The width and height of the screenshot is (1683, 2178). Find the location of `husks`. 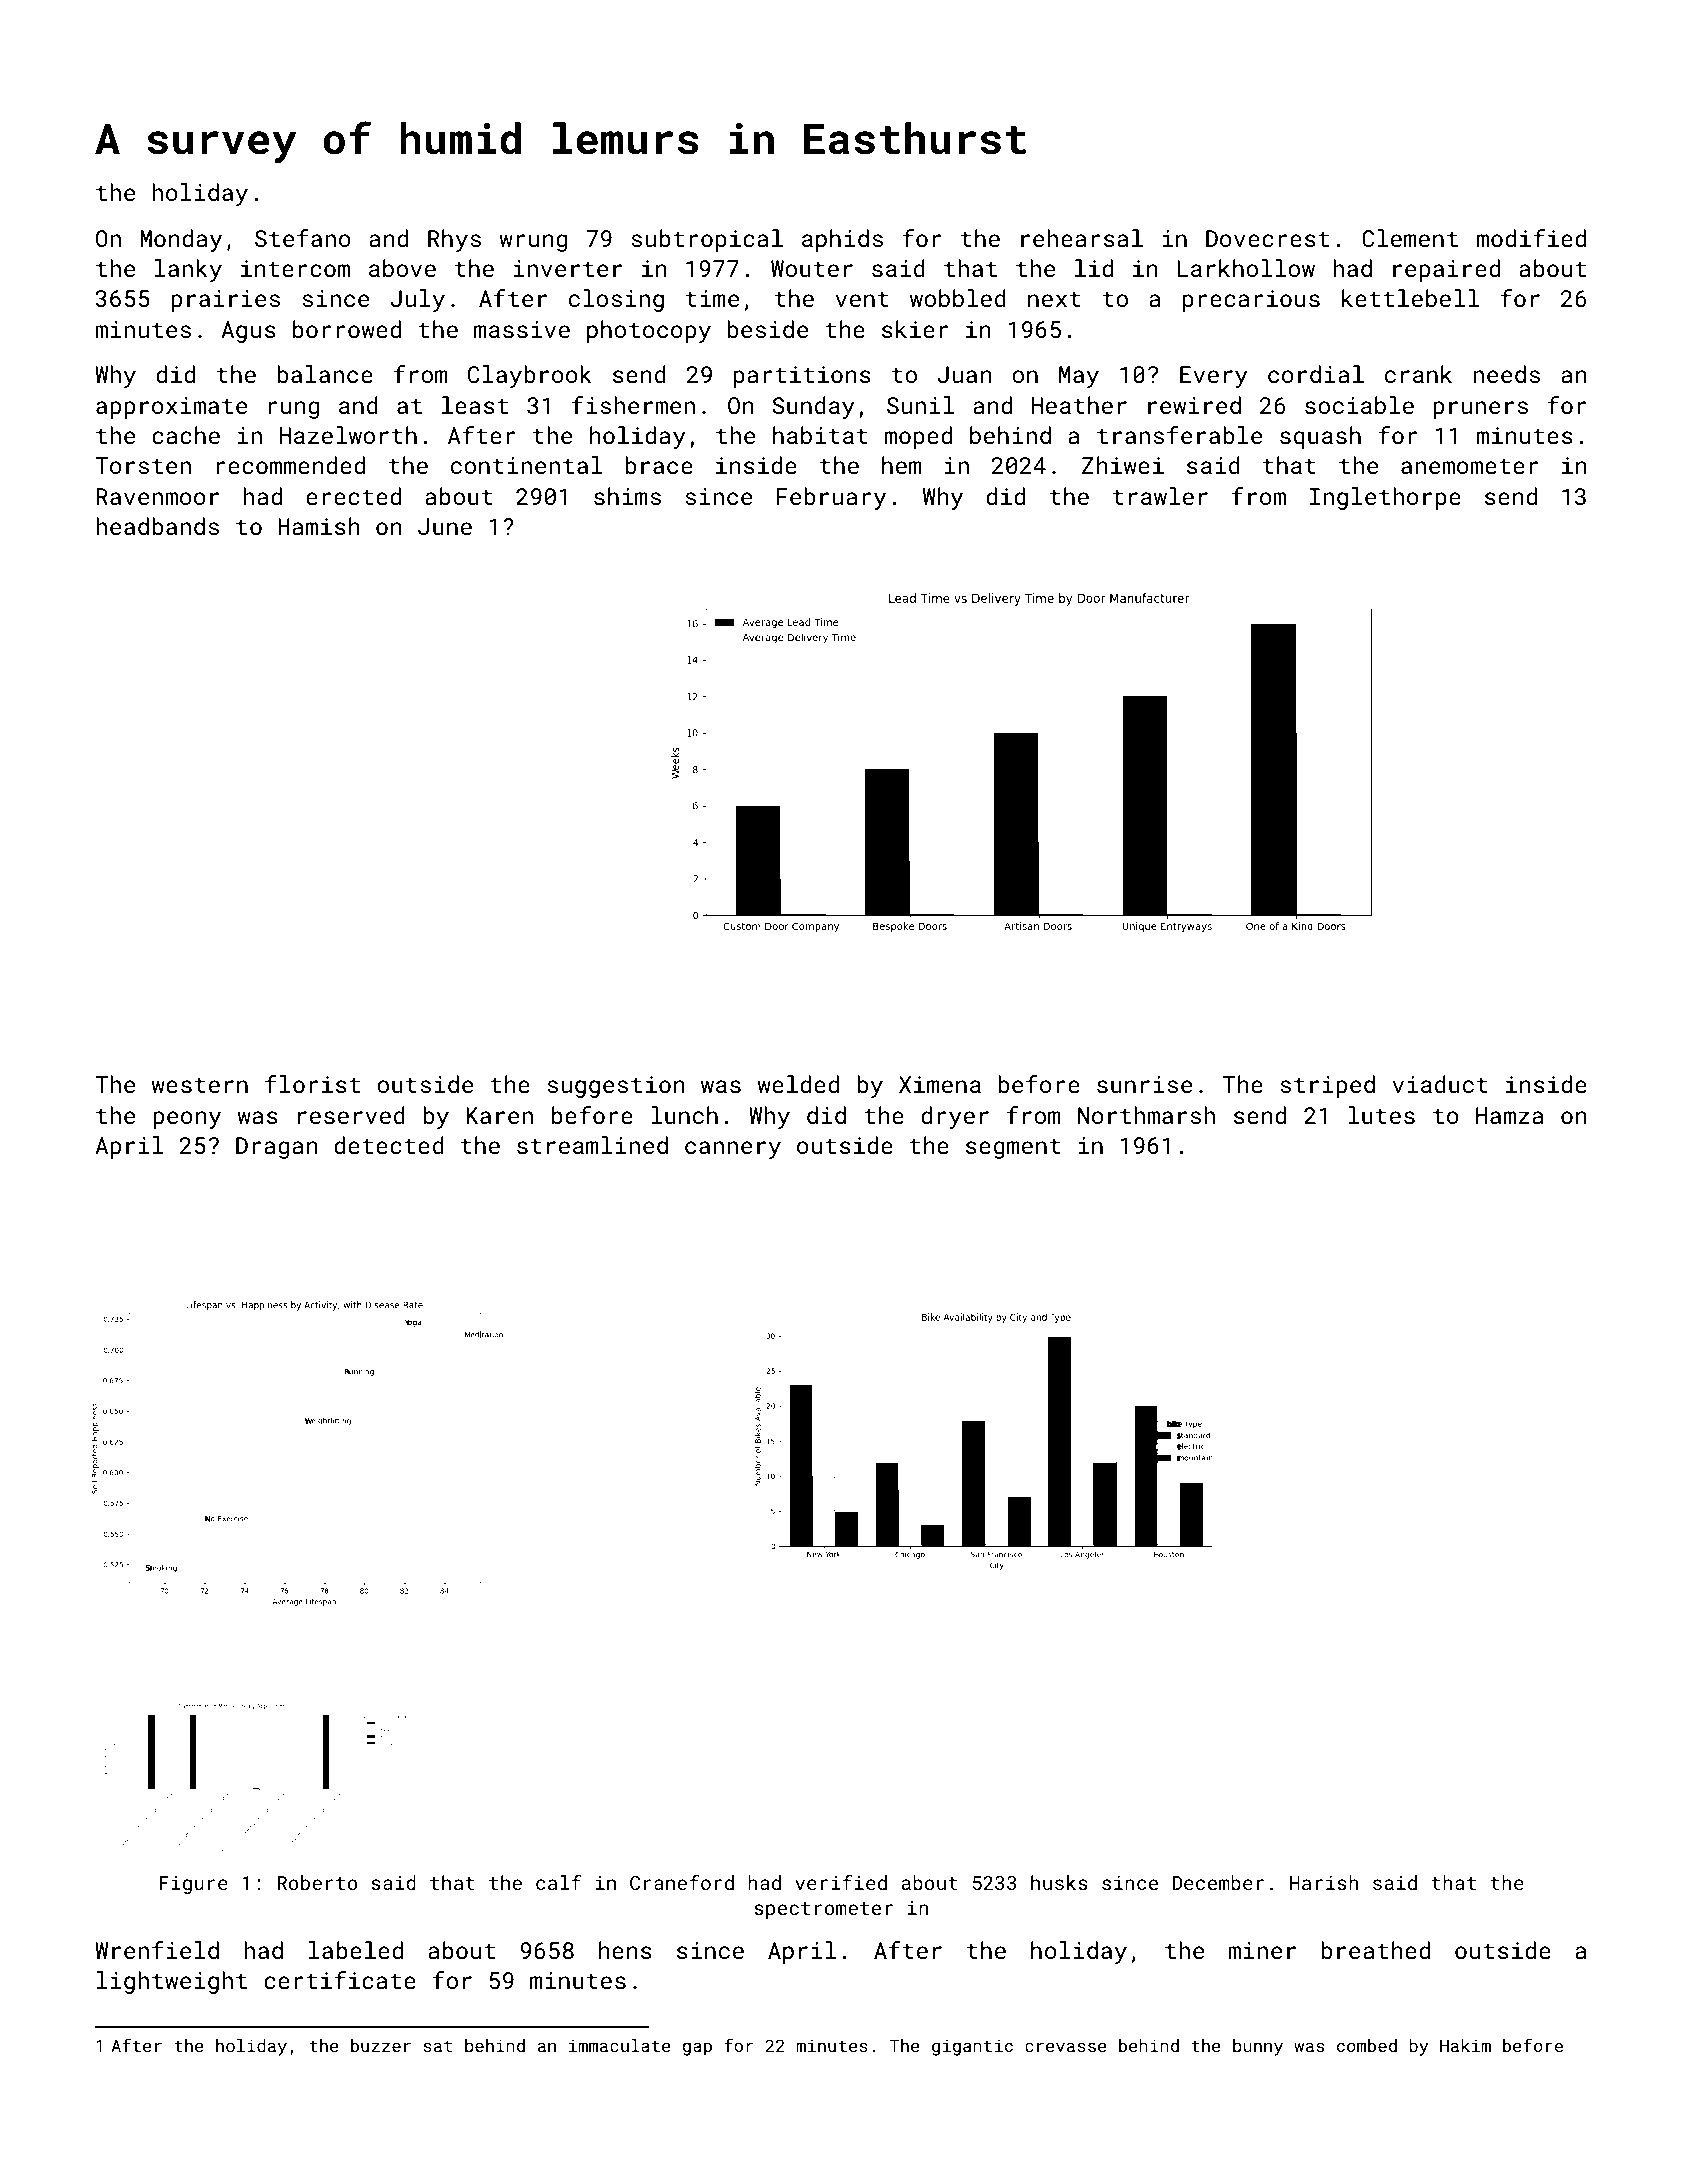

husks is located at coordinates (1059, 1882).
